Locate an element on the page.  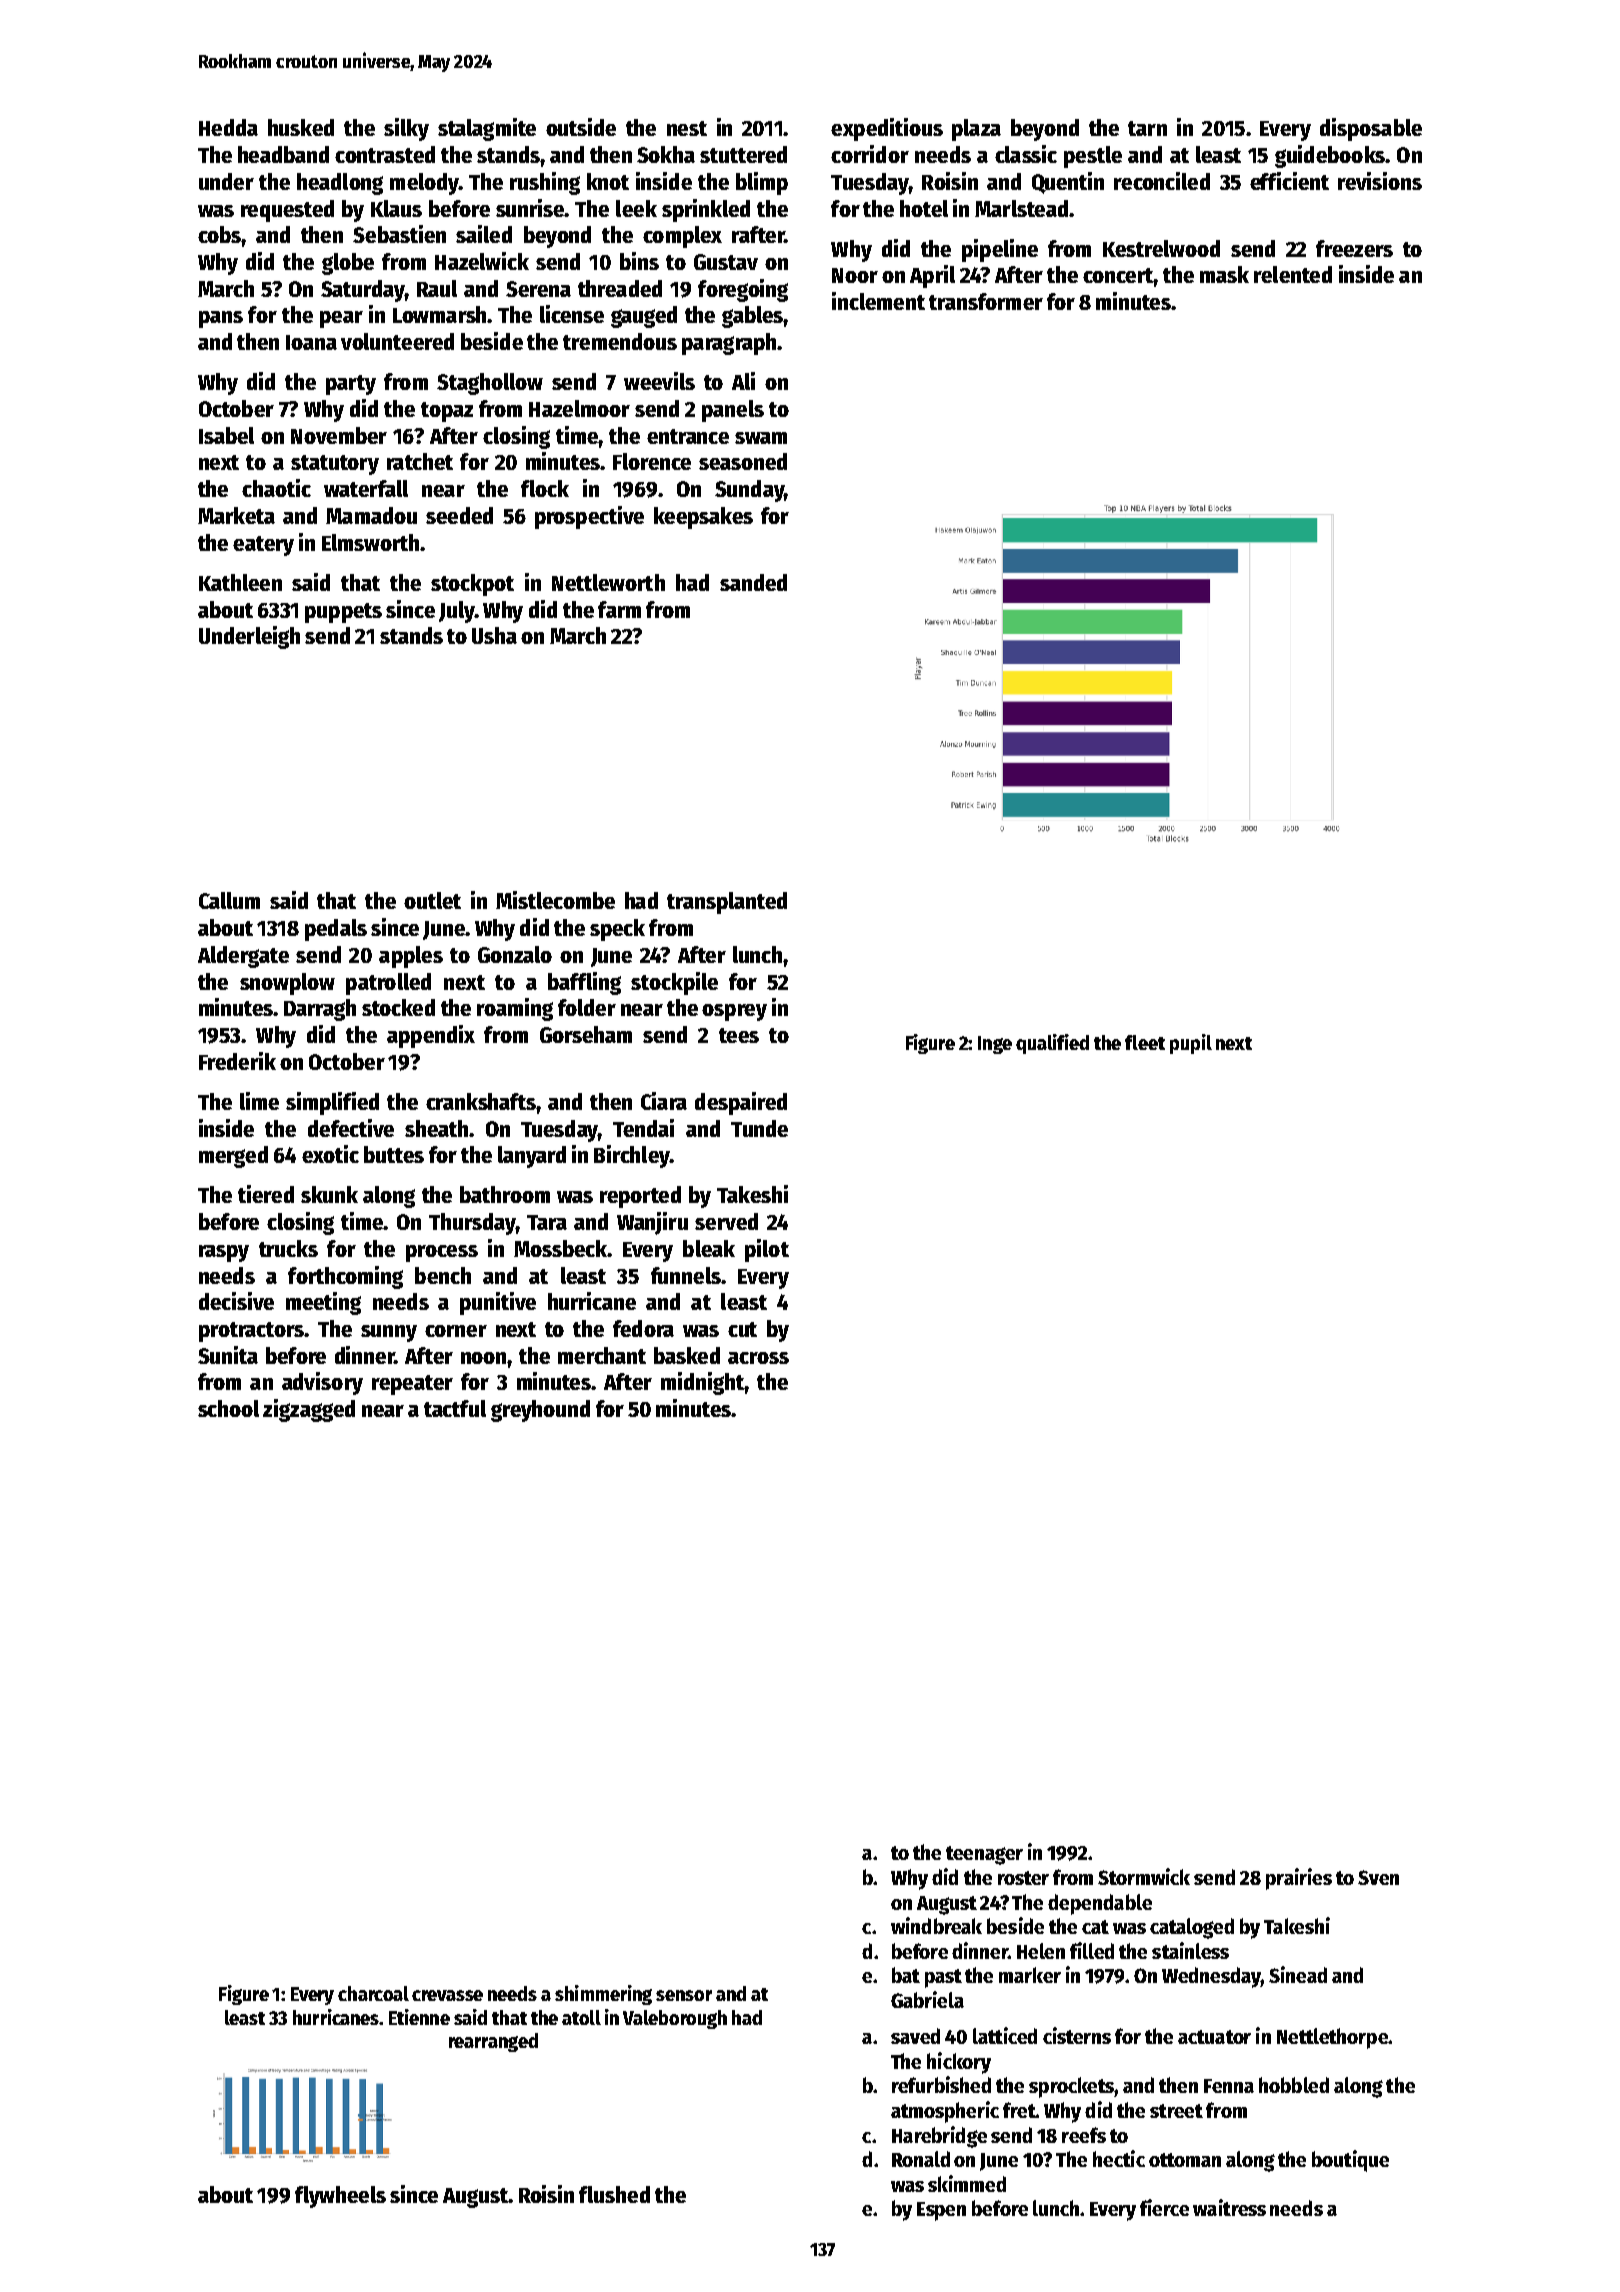
zigzagged is located at coordinates (309, 1410).
